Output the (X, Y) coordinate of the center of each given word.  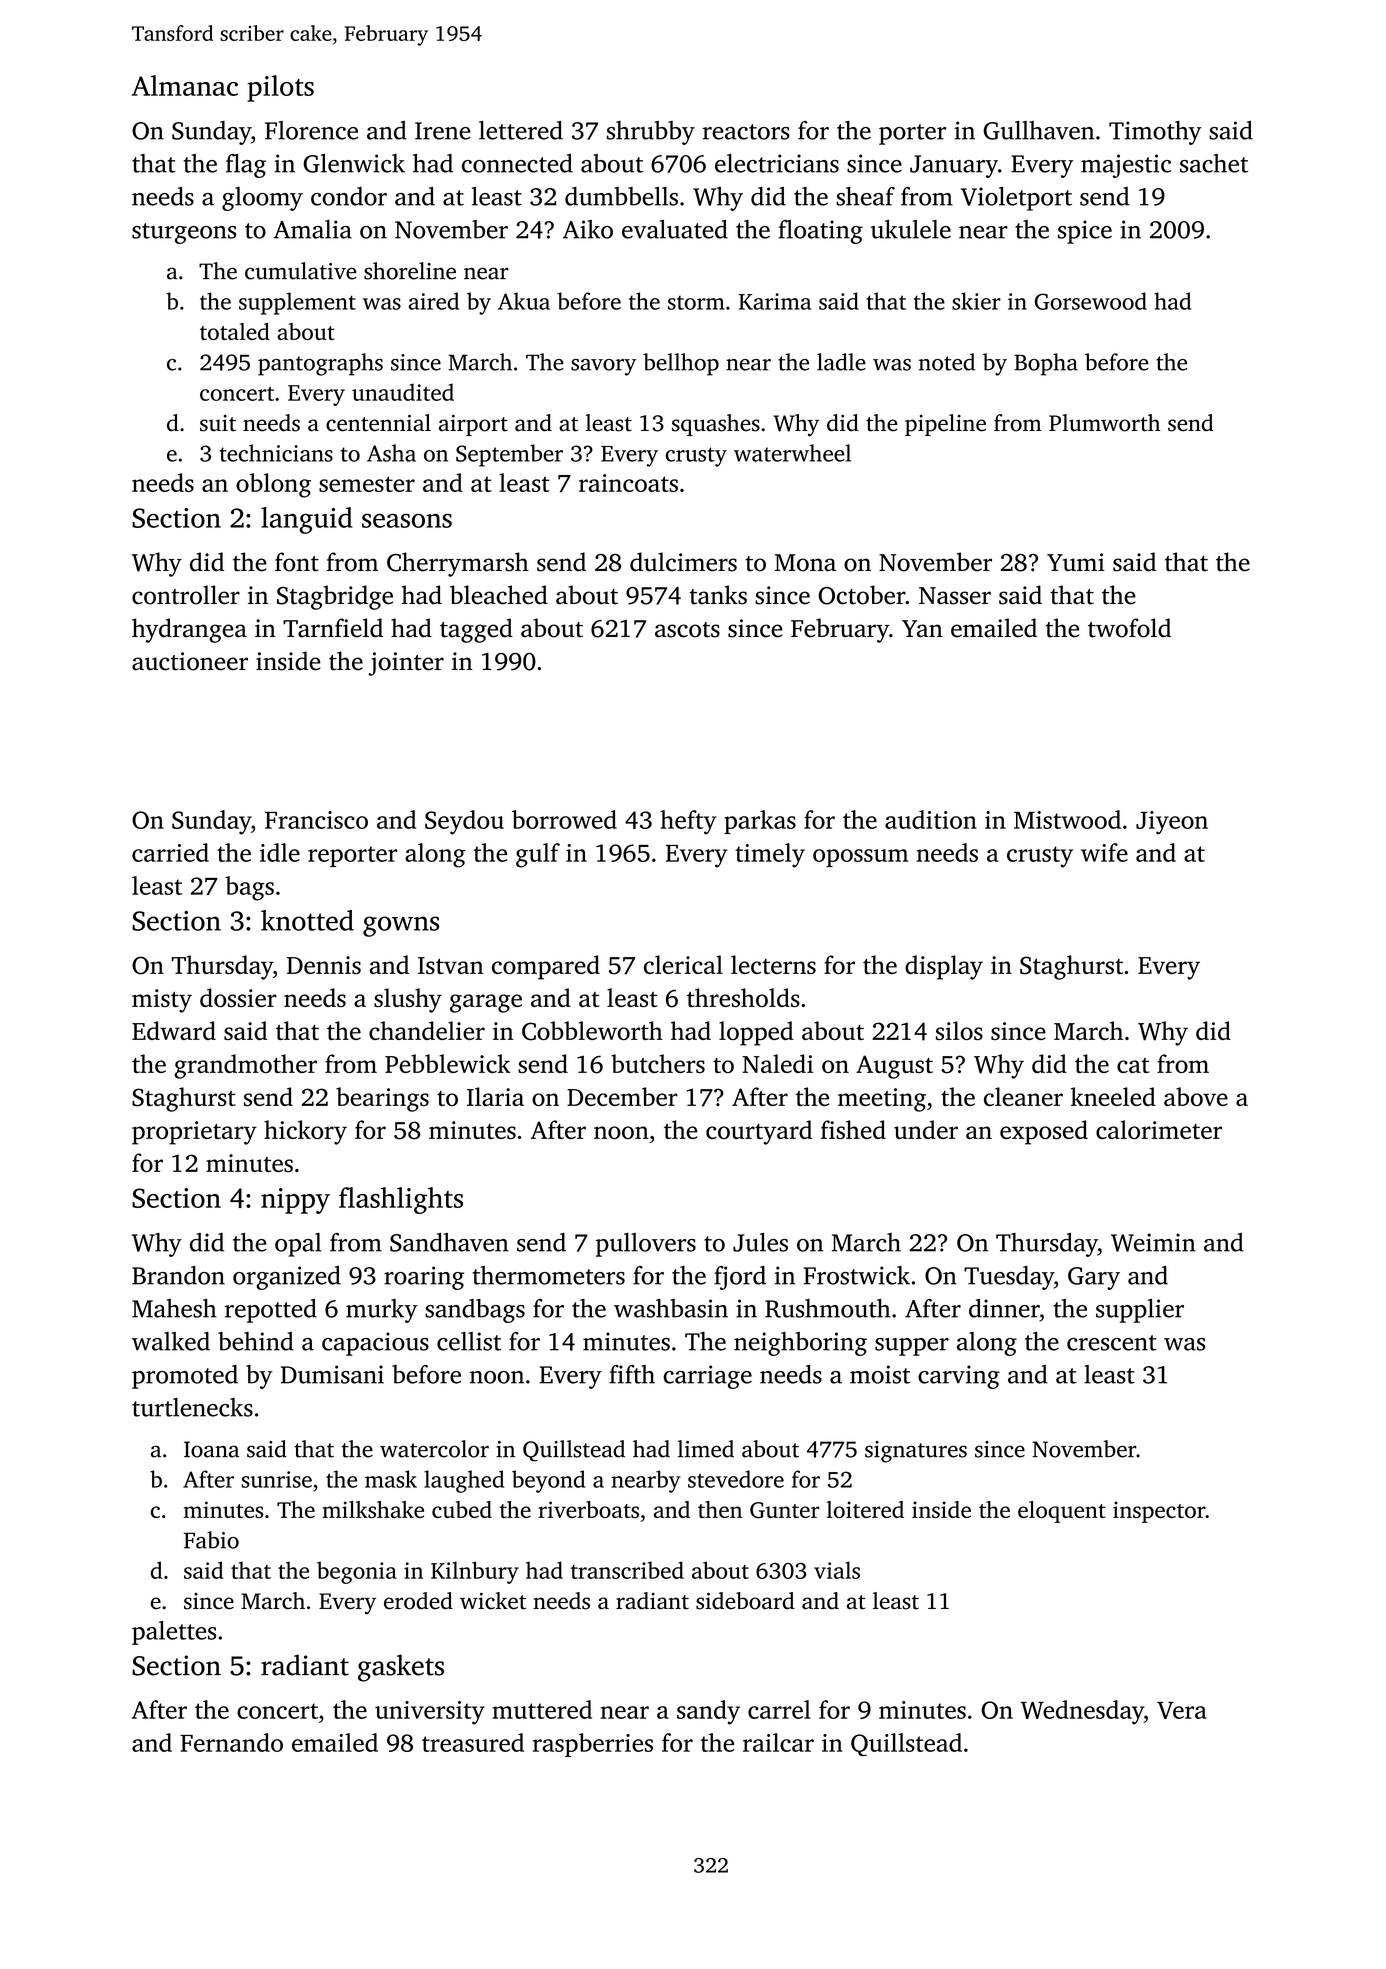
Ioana (211, 1449)
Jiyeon (1172, 823)
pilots (280, 88)
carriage (707, 1377)
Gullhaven (1038, 130)
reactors (746, 132)
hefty (688, 822)
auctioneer (190, 661)
